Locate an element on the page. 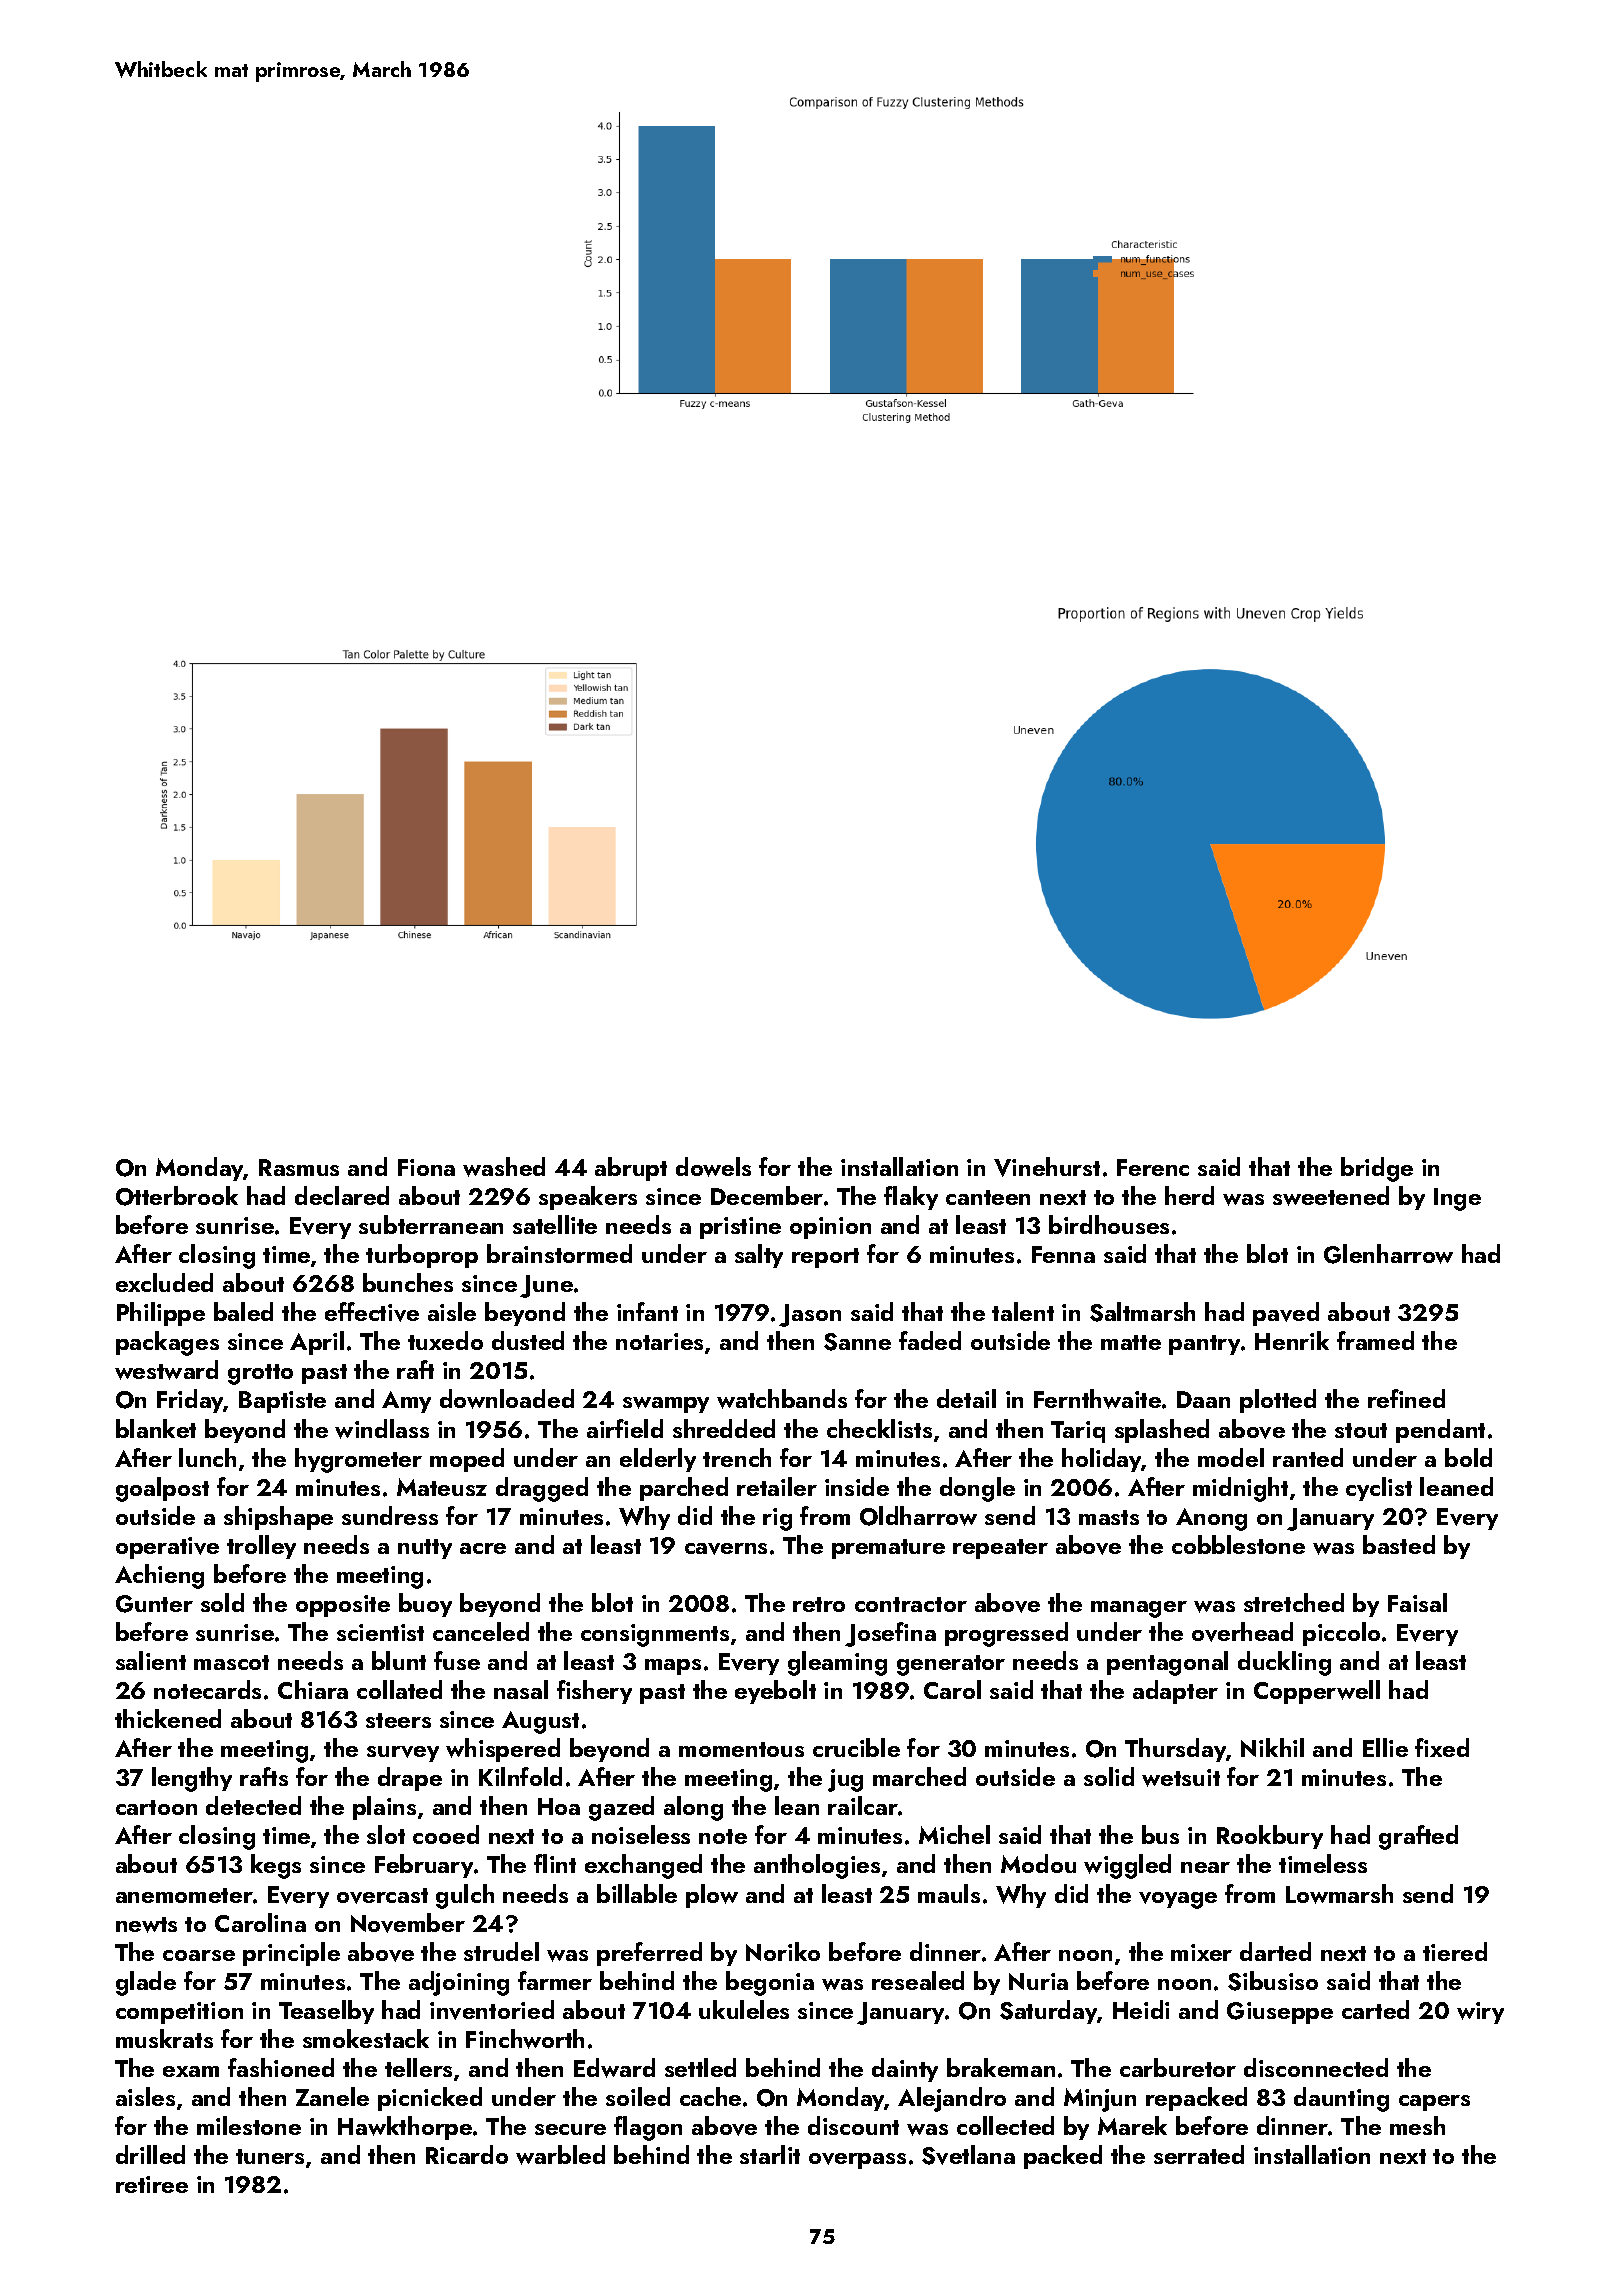 The height and width of the image is (2292, 1620). Giuseppe is located at coordinates (1280, 2013).
